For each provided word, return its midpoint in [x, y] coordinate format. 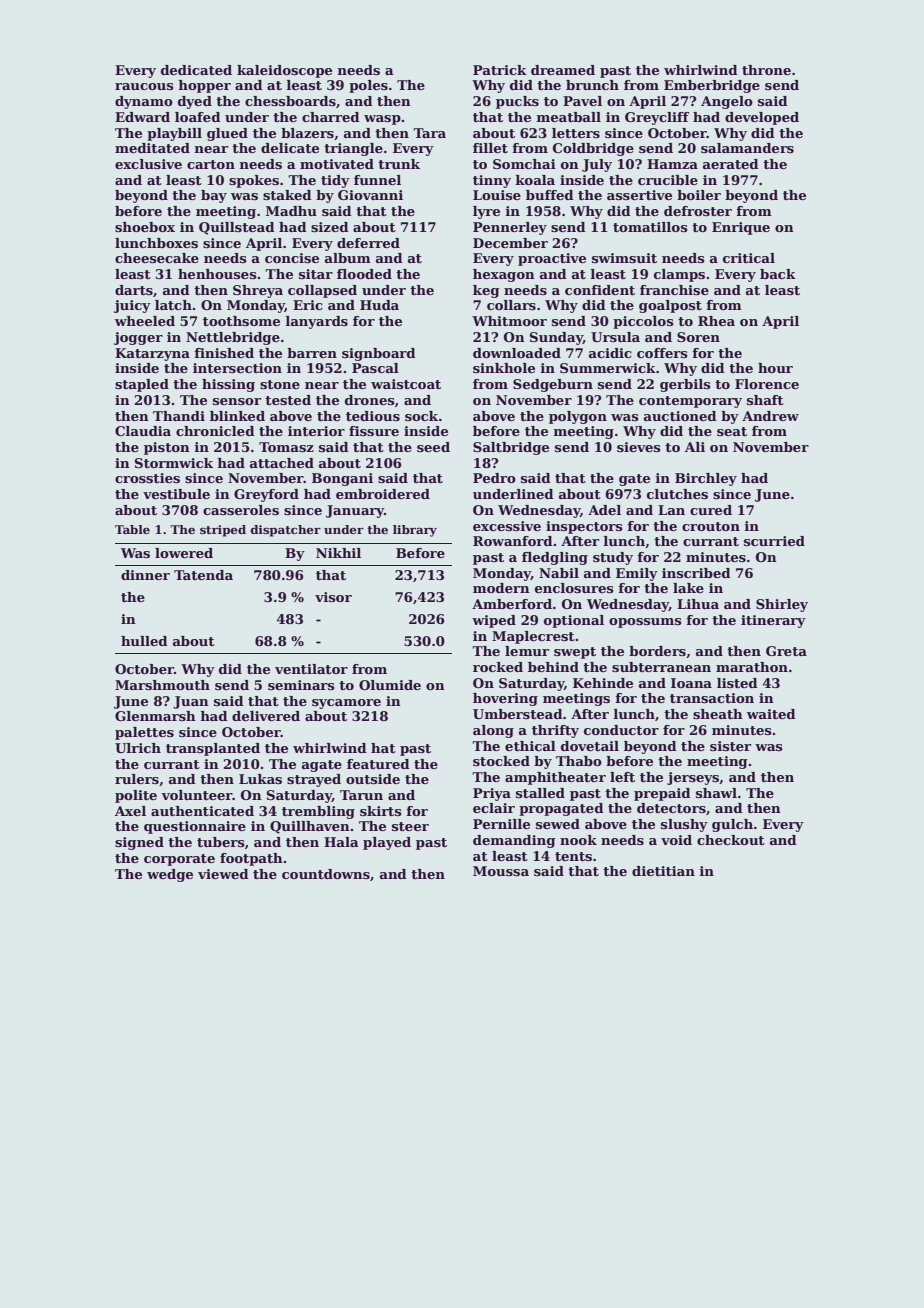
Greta [786, 651]
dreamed [563, 70]
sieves [639, 447]
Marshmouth [162, 685]
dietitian [663, 871]
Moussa [501, 871]
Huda [379, 305]
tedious [373, 416]
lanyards [317, 322]
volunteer [197, 795]
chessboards [290, 101]
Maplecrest [533, 637]
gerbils [685, 385]
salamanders [747, 148]
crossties [147, 478]
